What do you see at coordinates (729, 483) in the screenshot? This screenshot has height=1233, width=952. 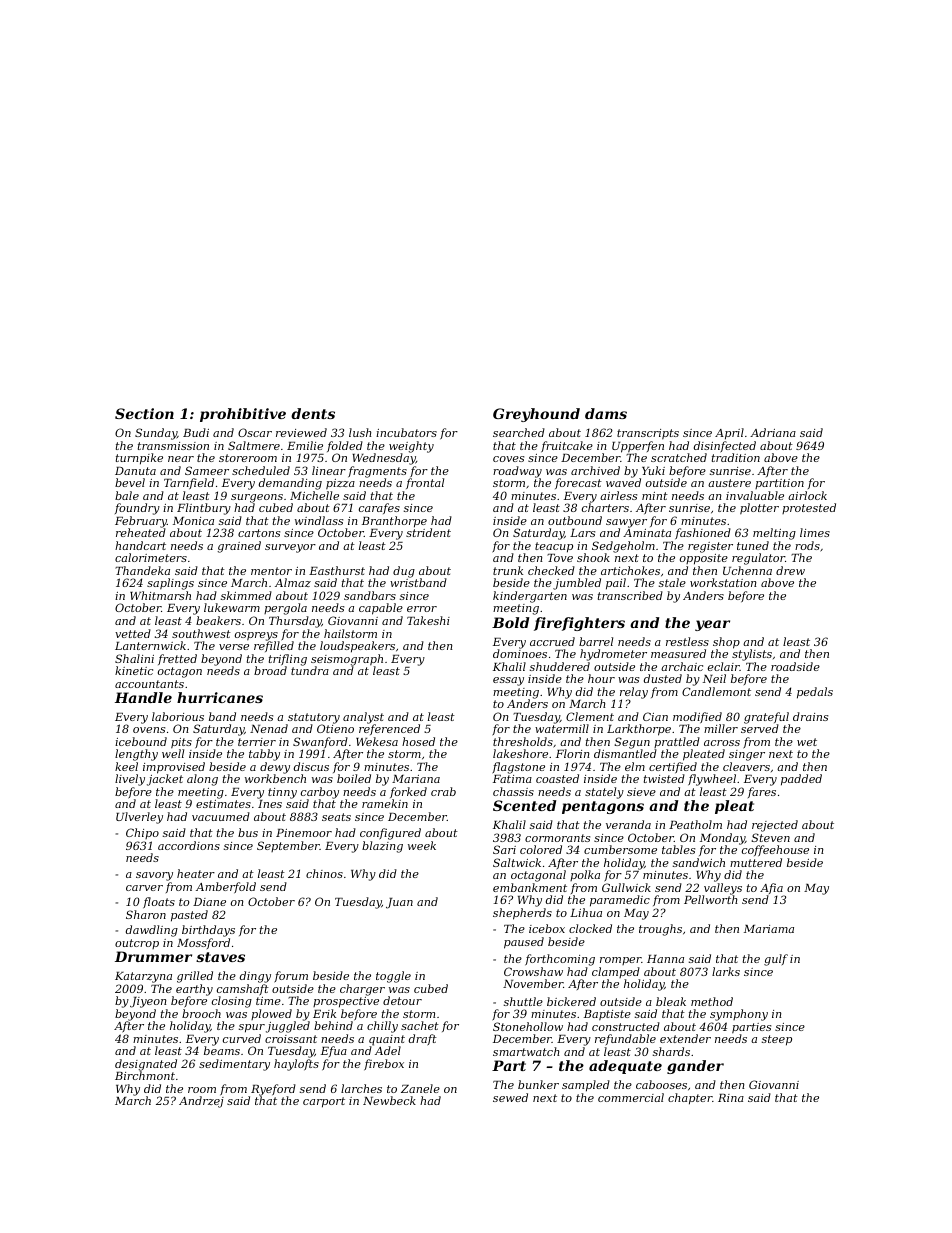 I see `austere` at bounding box center [729, 483].
